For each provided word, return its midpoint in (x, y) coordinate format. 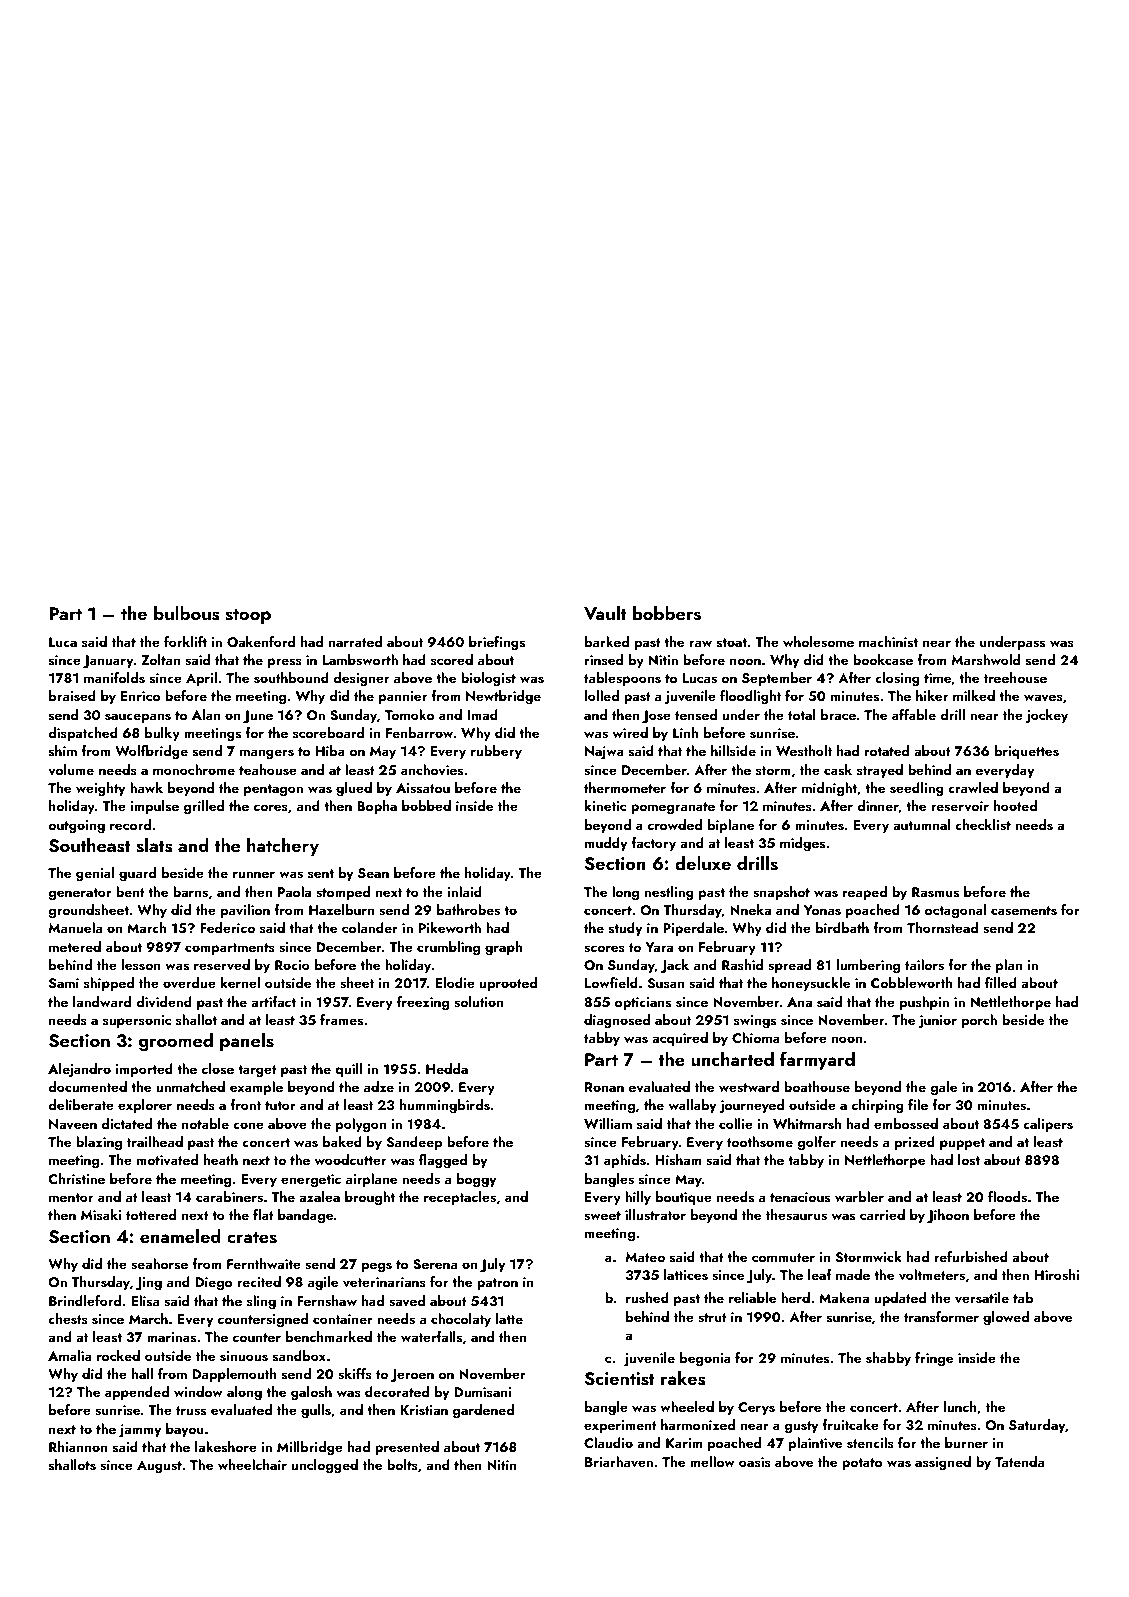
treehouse (1015, 677)
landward (102, 1001)
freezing (423, 1003)
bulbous (187, 613)
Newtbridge (503, 697)
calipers (1048, 1125)
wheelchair (252, 1464)
